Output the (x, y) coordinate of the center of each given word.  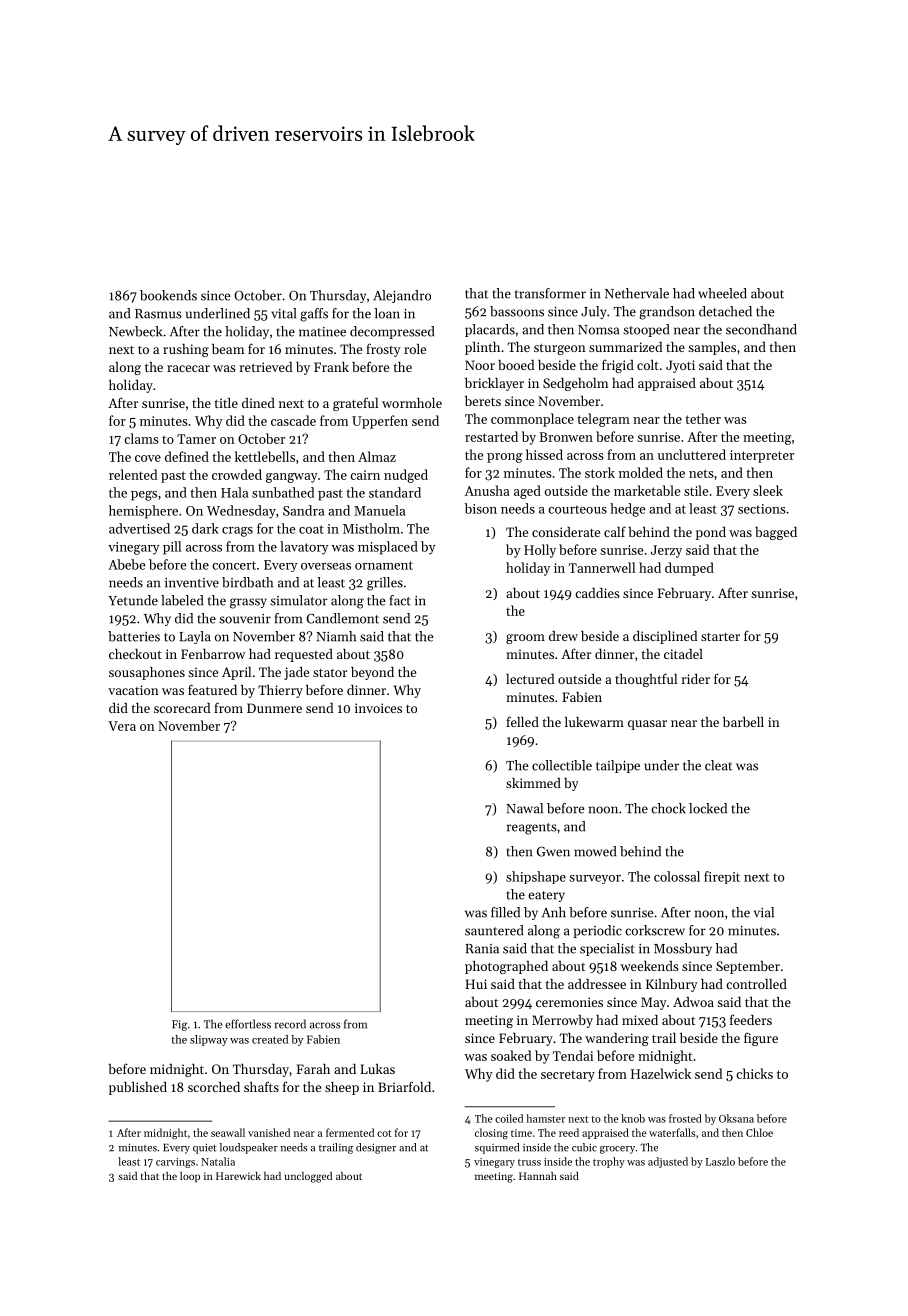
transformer (550, 293)
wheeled (722, 293)
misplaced (388, 548)
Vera (122, 726)
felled (522, 721)
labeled (182, 600)
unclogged (308, 1177)
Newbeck (135, 331)
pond (711, 533)
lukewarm (594, 722)
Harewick (238, 1176)
